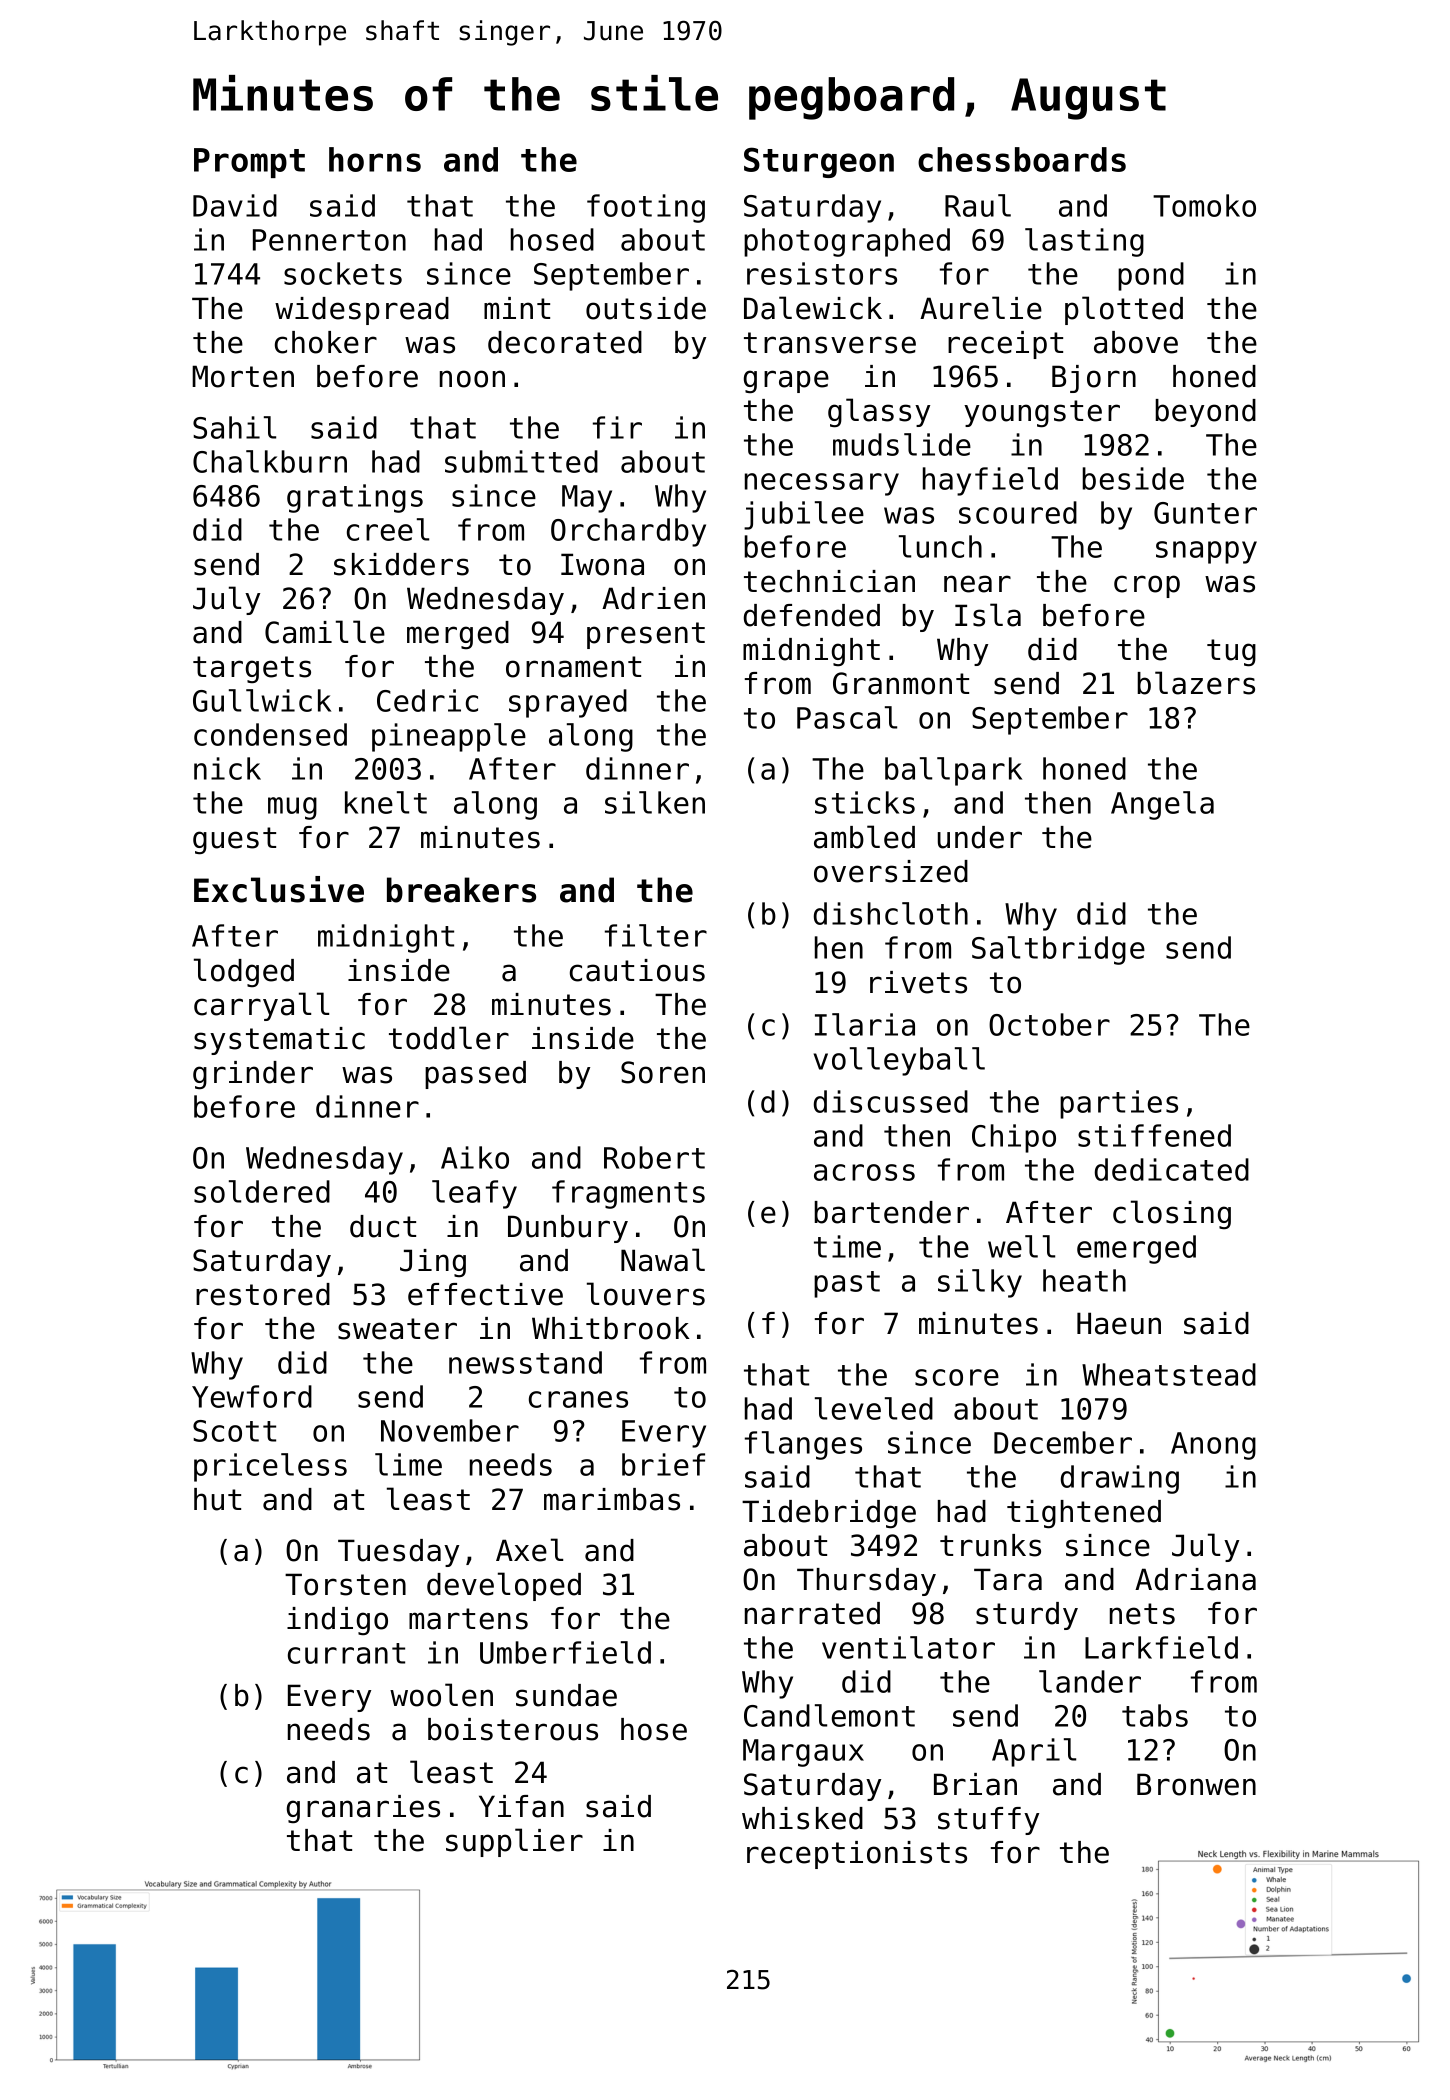 This document has width=1450, height=2100. What do you see at coordinates (1018, 512) in the document?
I see `scoured` at bounding box center [1018, 512].
